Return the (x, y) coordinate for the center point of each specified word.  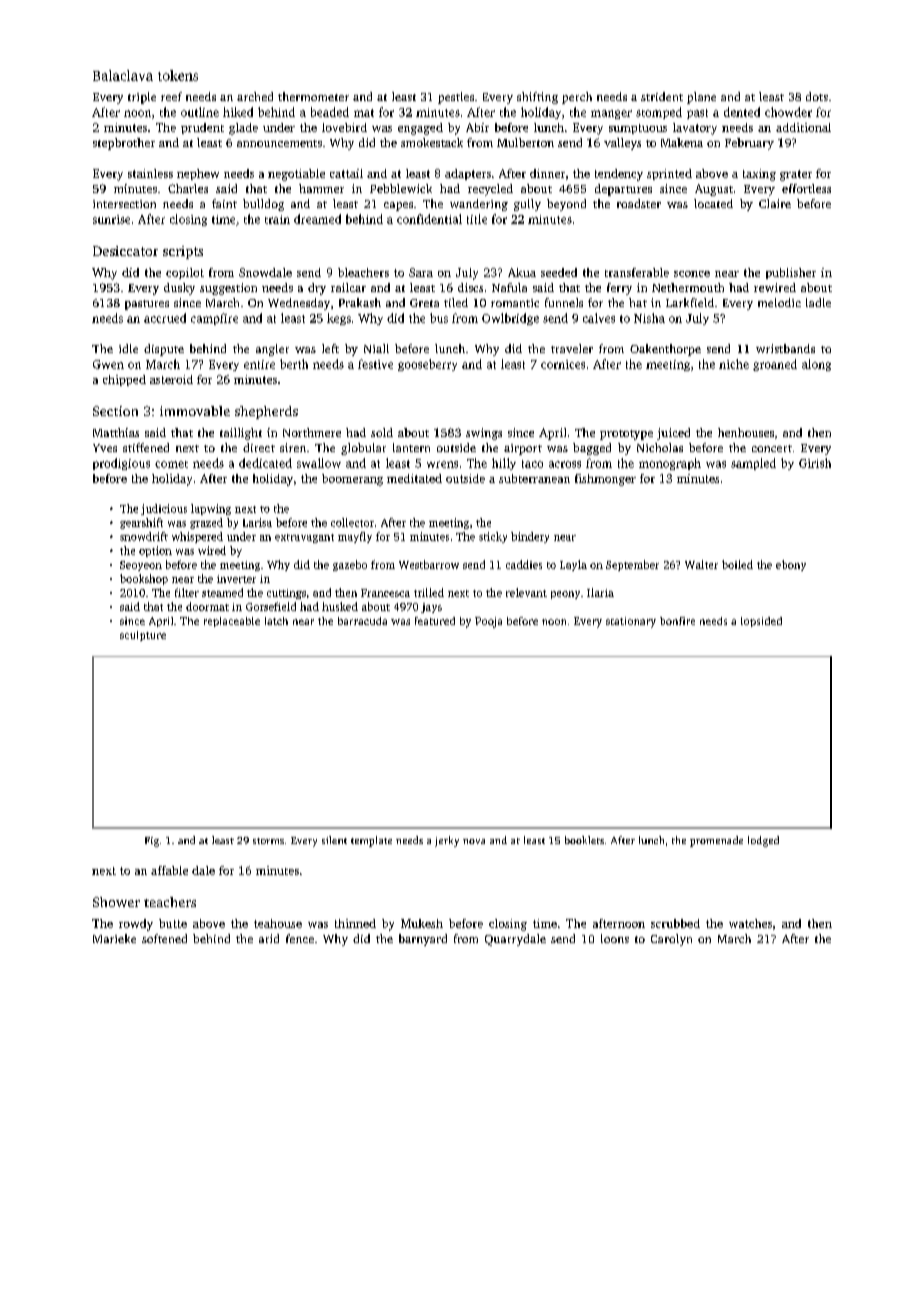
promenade (716, 841)
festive (375, 364)
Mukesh (422, 923)
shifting (537, 98)
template (371, 841)
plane (701, 98)
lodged (763, 841)
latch (276, 621)
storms (268, 841)
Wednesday (299, 304)
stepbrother (124, 144)
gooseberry (427, 365)
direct (259, 447)
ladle (818, 302)
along (816, 365)
